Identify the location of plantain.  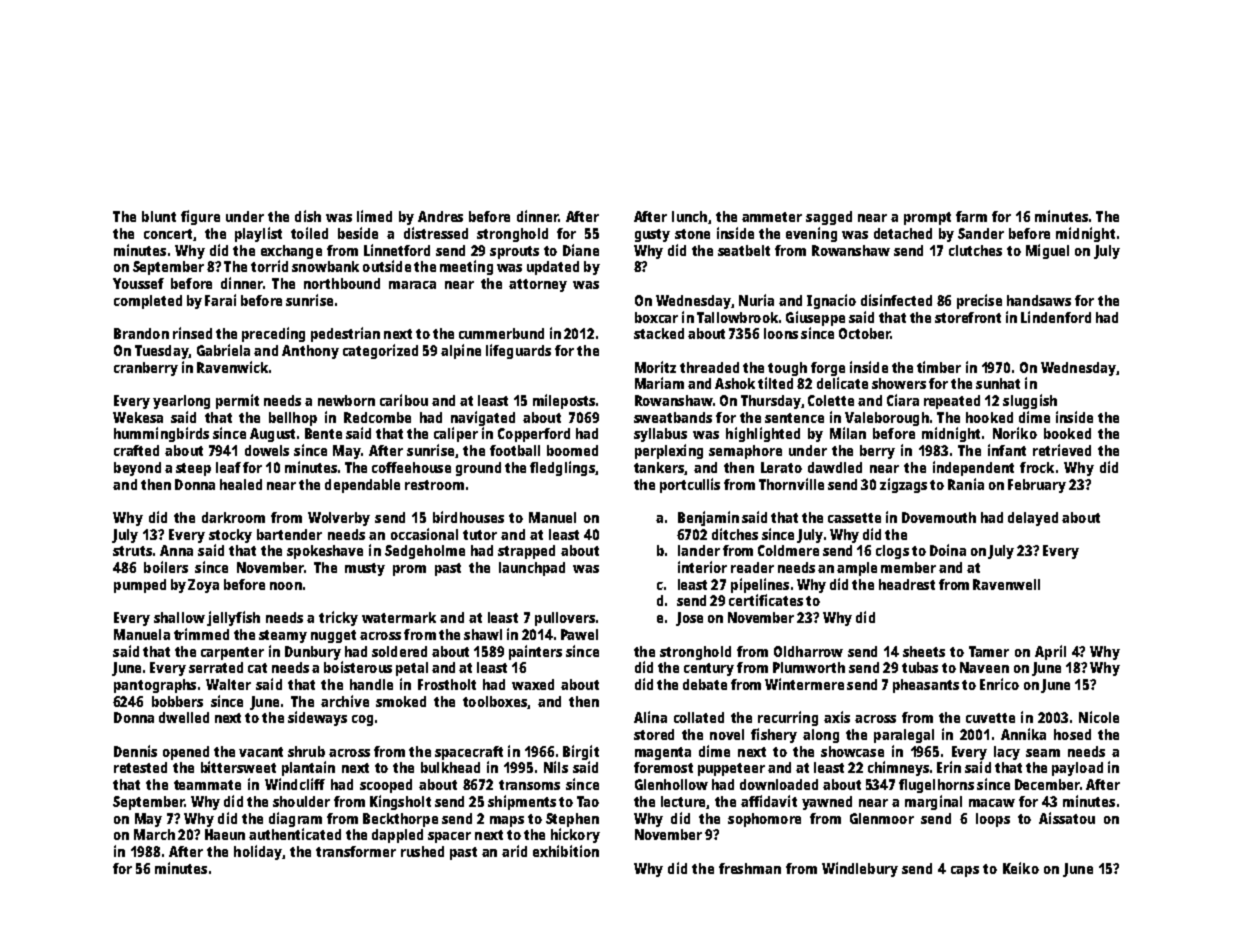
(308, 768).
